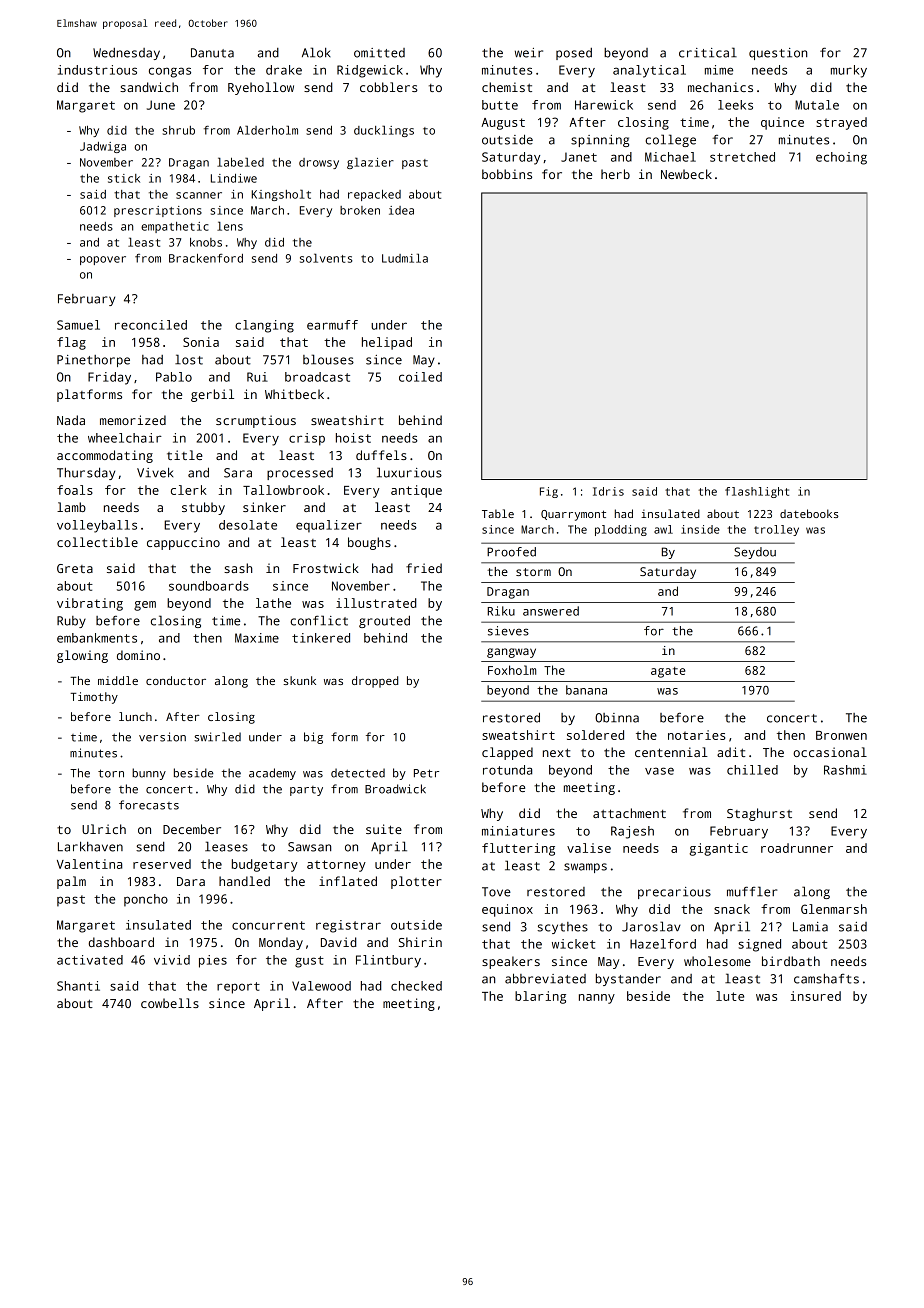  I want to click on cowbells, so click(170, 1003).
